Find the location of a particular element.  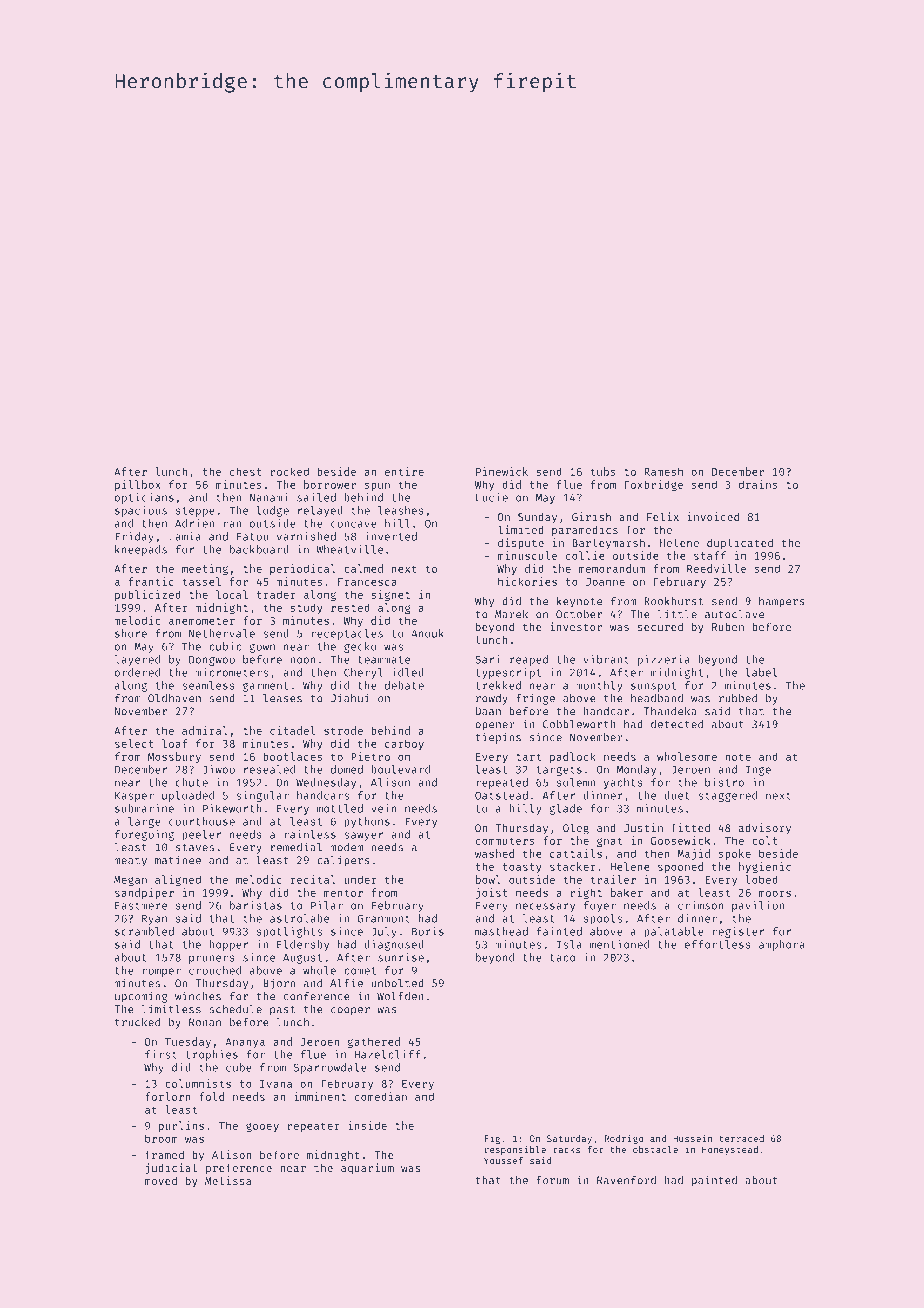

modem is located at coordinates (346, 847).
